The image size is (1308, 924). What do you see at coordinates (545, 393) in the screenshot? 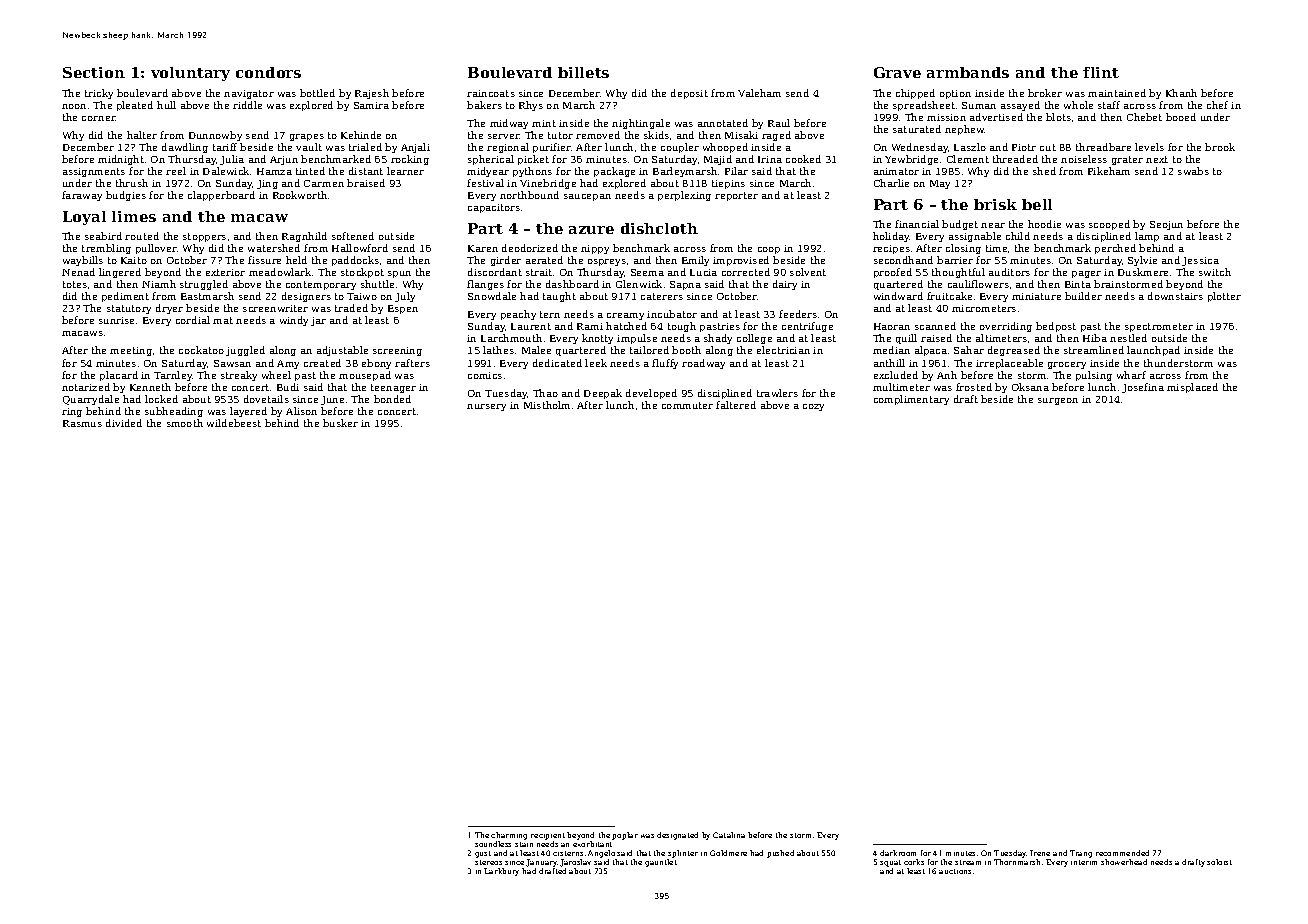
I see `Thao` at bounding box center [545, 393].
